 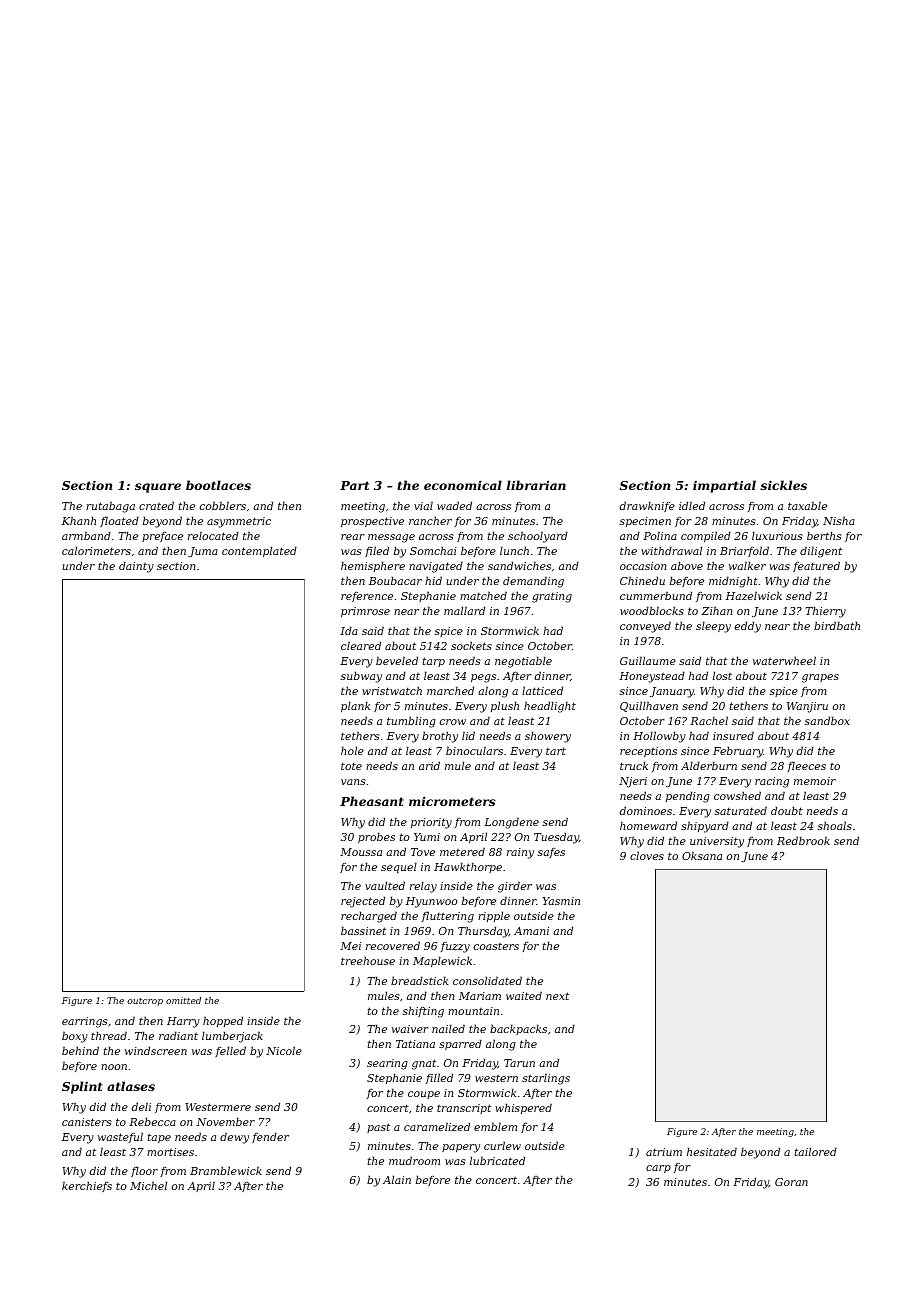 What do you see at coordinates (439, 1078) in the image?
I see `filled` at bounding box center [439, 1078].
